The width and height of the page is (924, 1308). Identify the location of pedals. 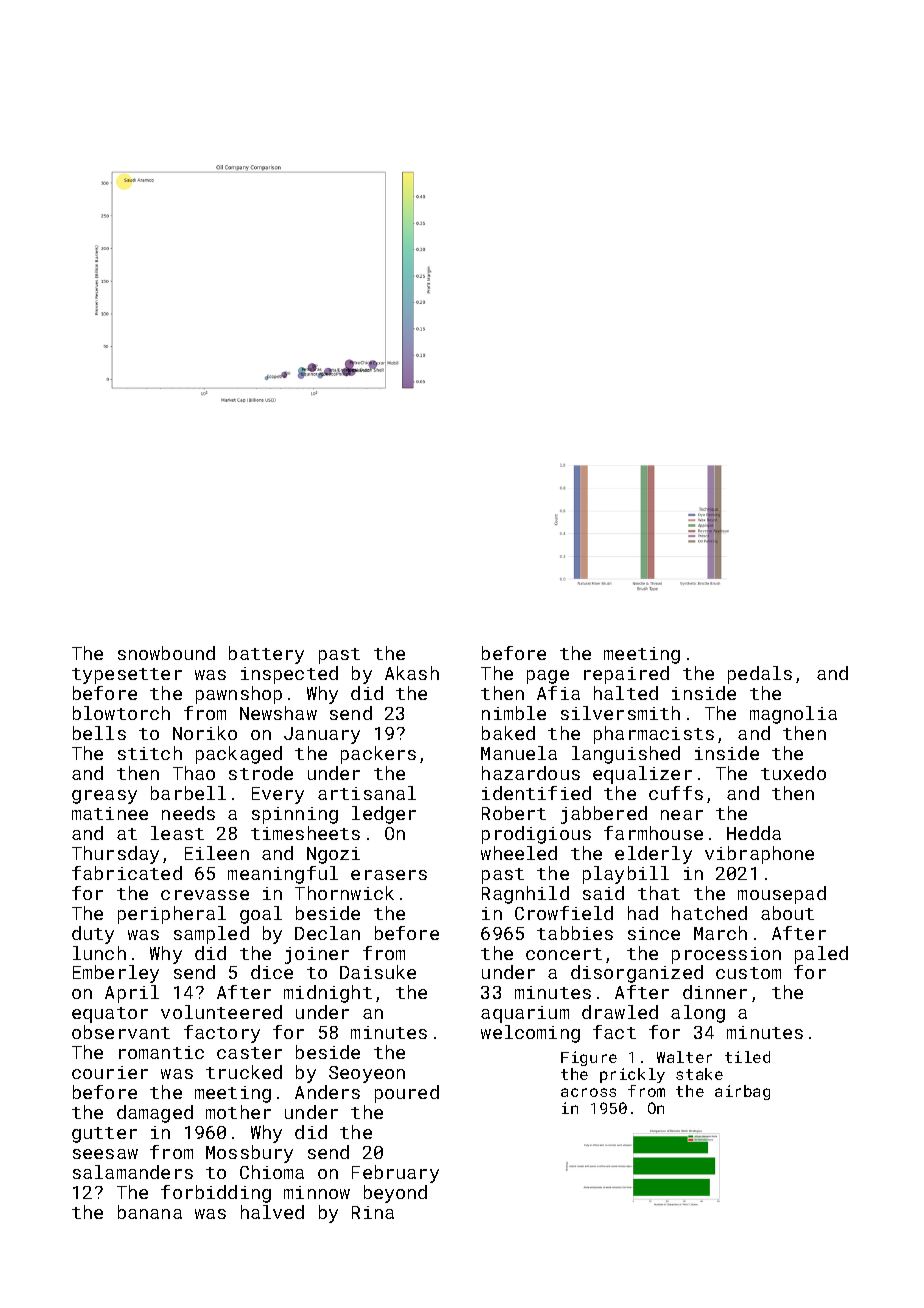
(760, 675).
